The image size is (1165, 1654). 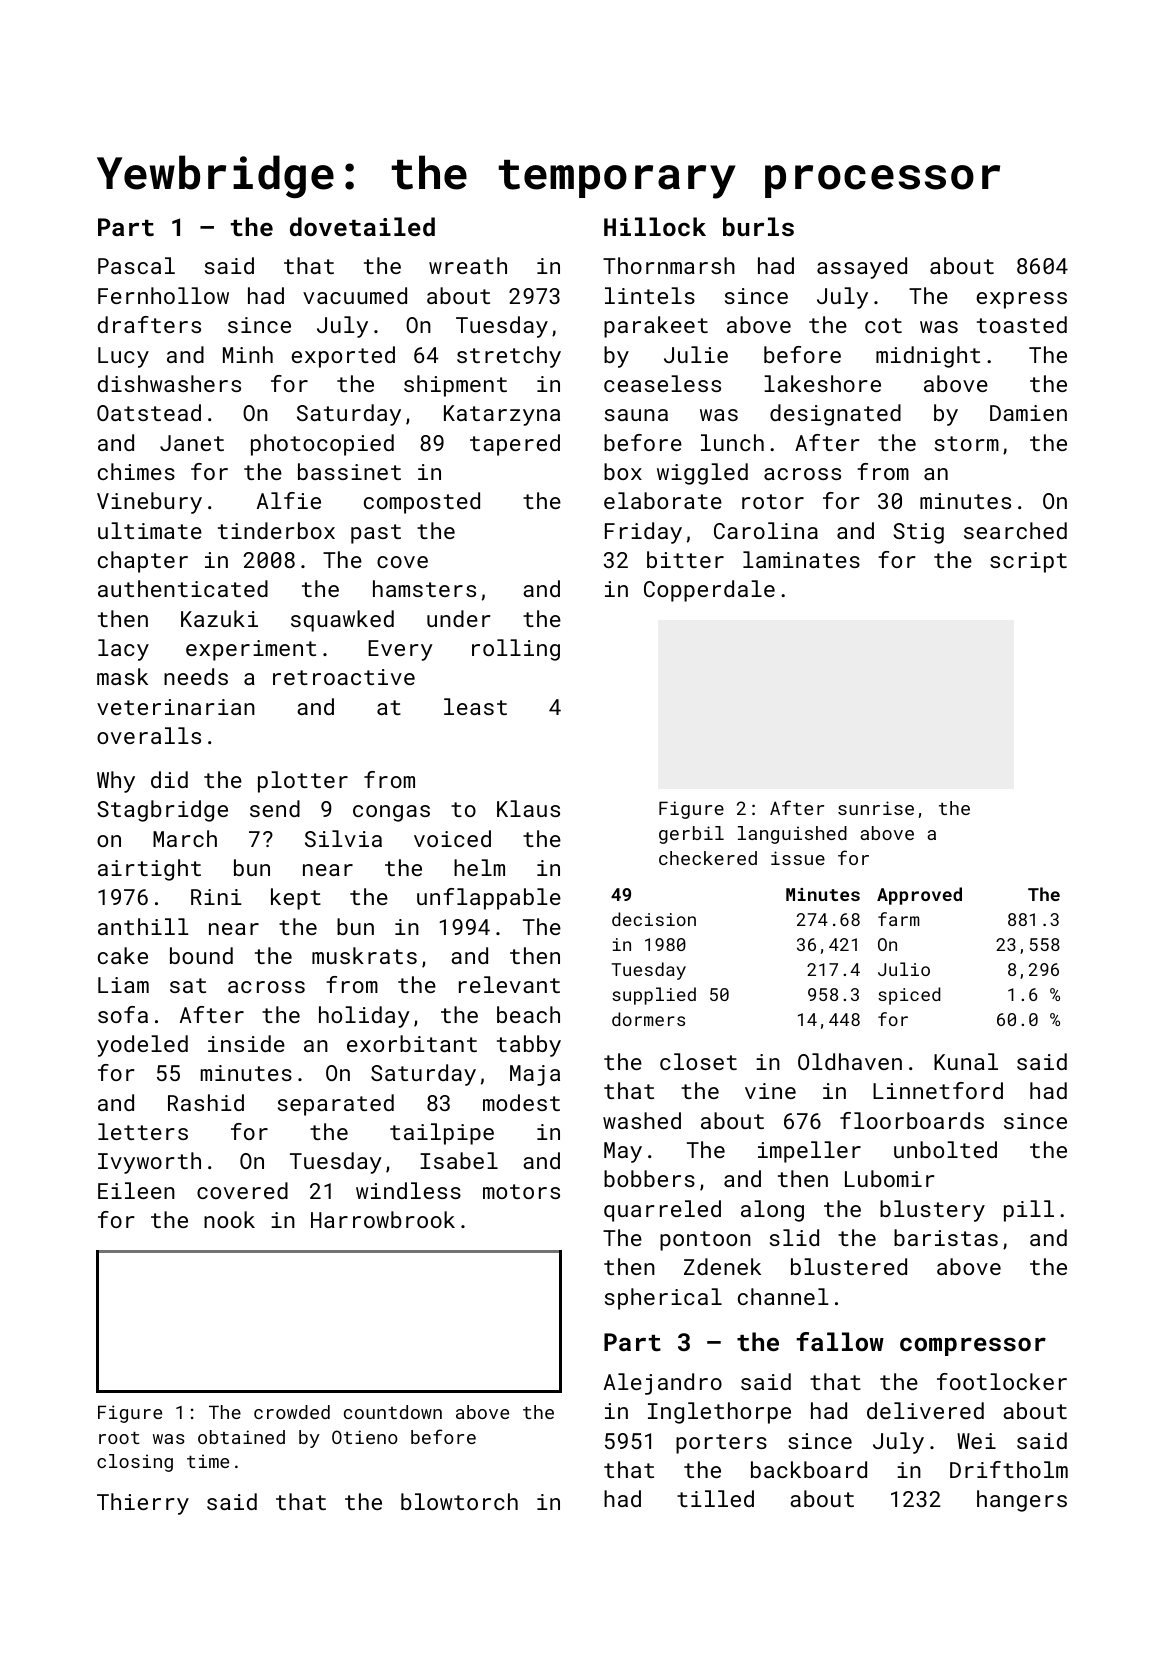 I want to click on time, so click(x=208, y=1461).
